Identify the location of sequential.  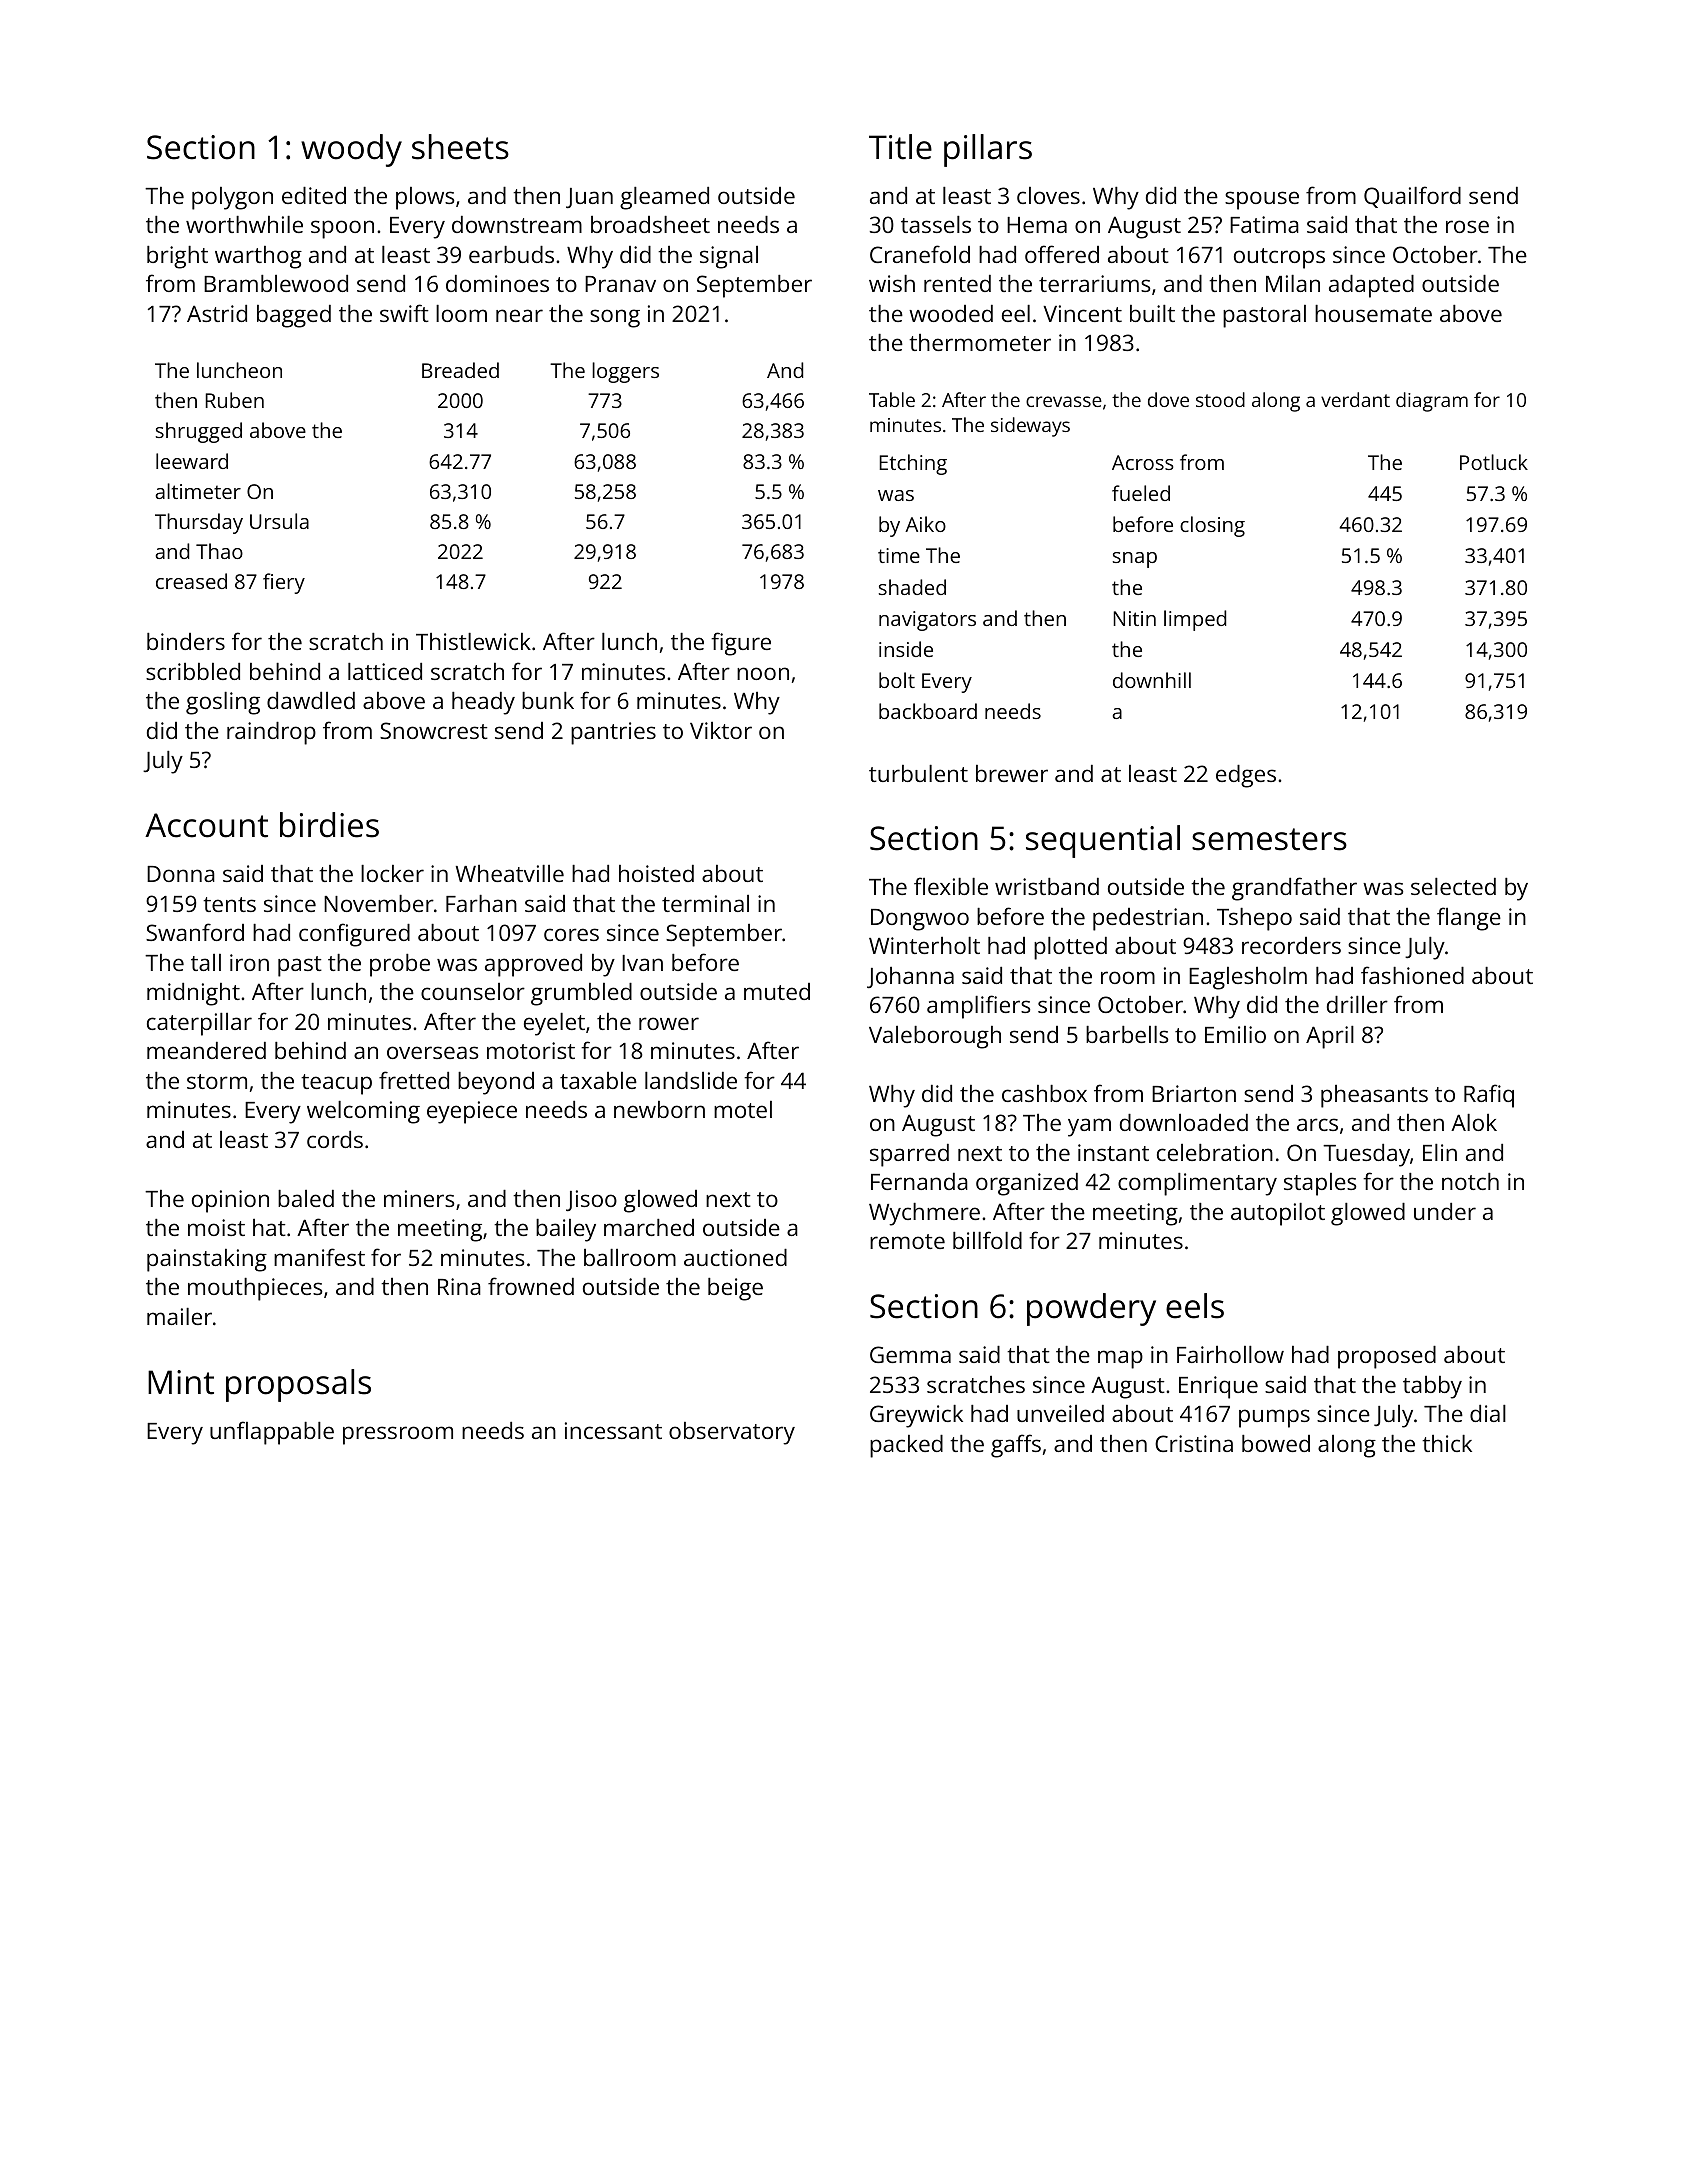
(1103, 841).
